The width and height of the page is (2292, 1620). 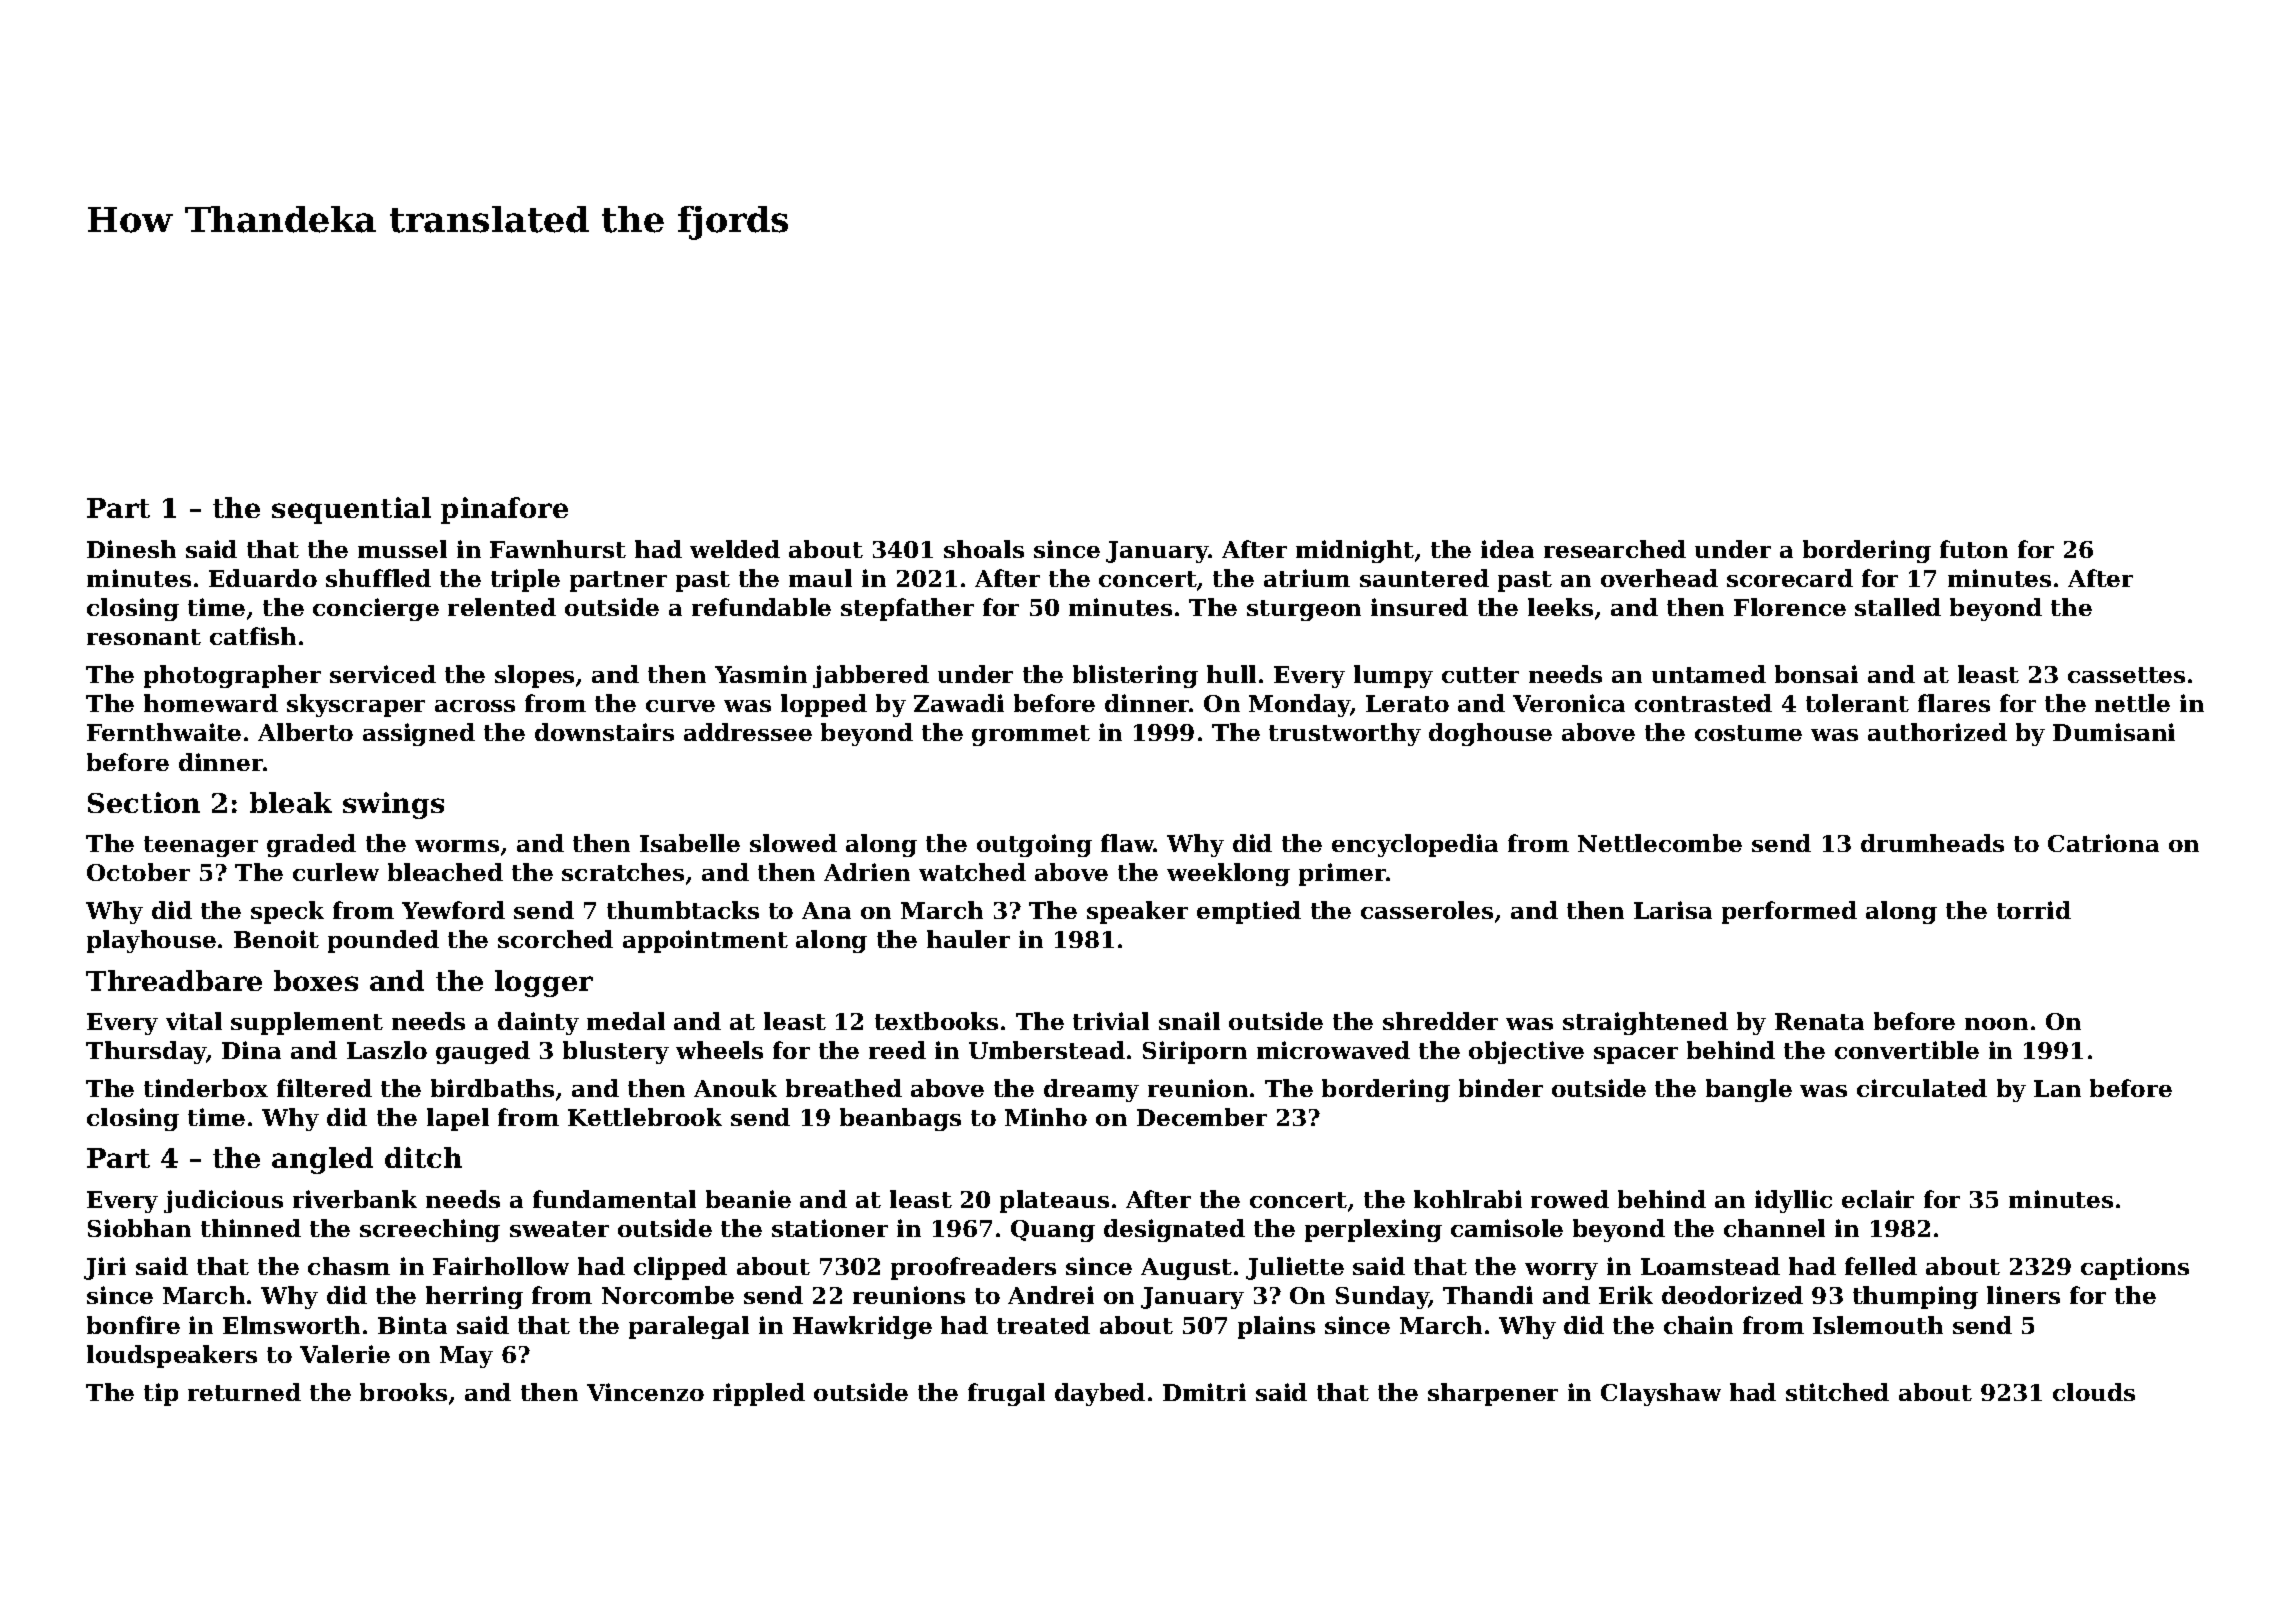 What do you see at coordinates (1204, 1392) in the page?
I see `Dmitri` at bounding box center [1204, 1392].
